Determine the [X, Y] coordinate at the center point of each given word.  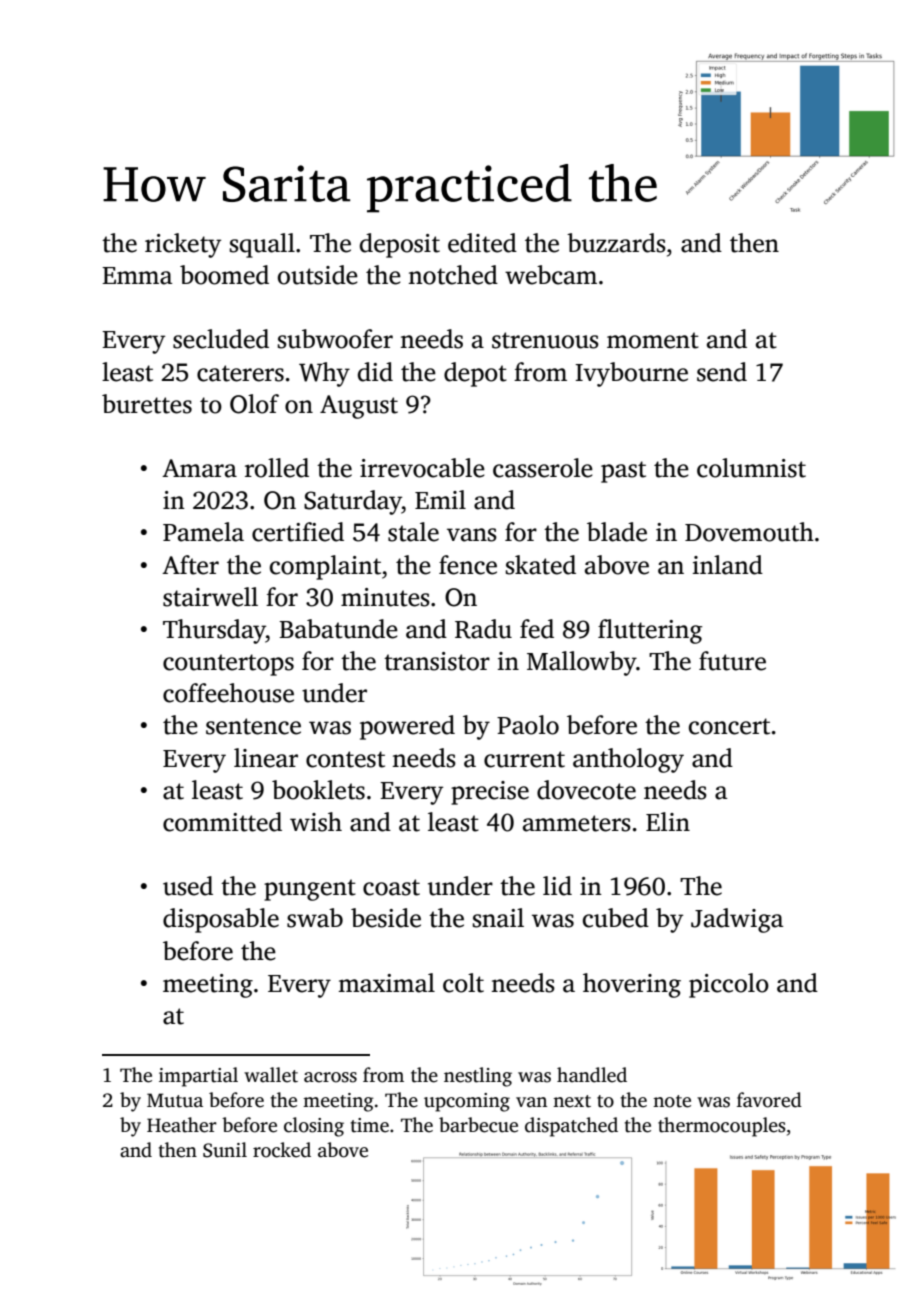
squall [262, 245]
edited [482, 243]
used [188, 886]
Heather [182, 1125]
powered [407, 727]
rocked [282, 1150]
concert [729, 726]
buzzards [616, 243]
